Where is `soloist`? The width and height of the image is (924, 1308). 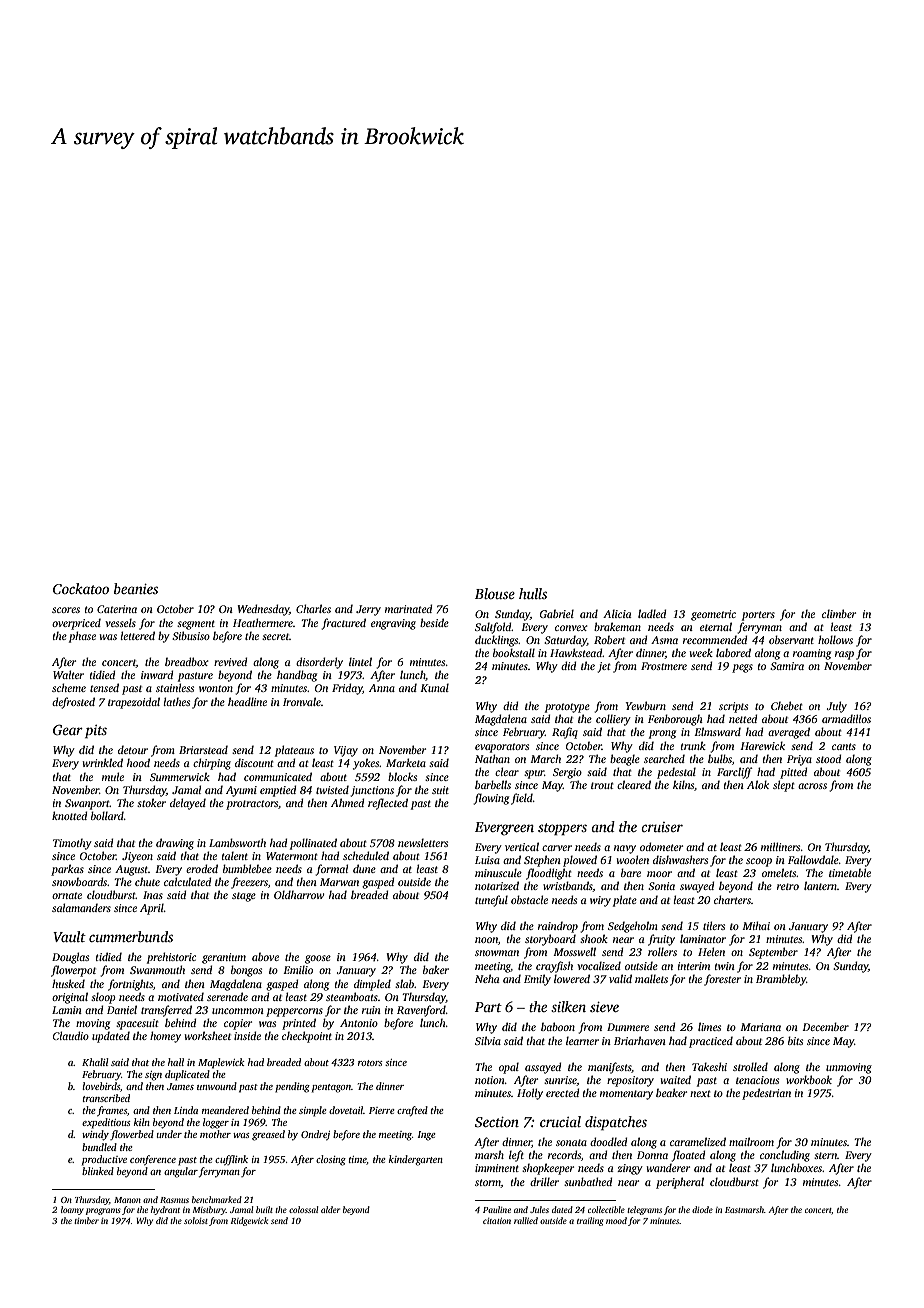
soloist is located at coordinates (196, 1220).
